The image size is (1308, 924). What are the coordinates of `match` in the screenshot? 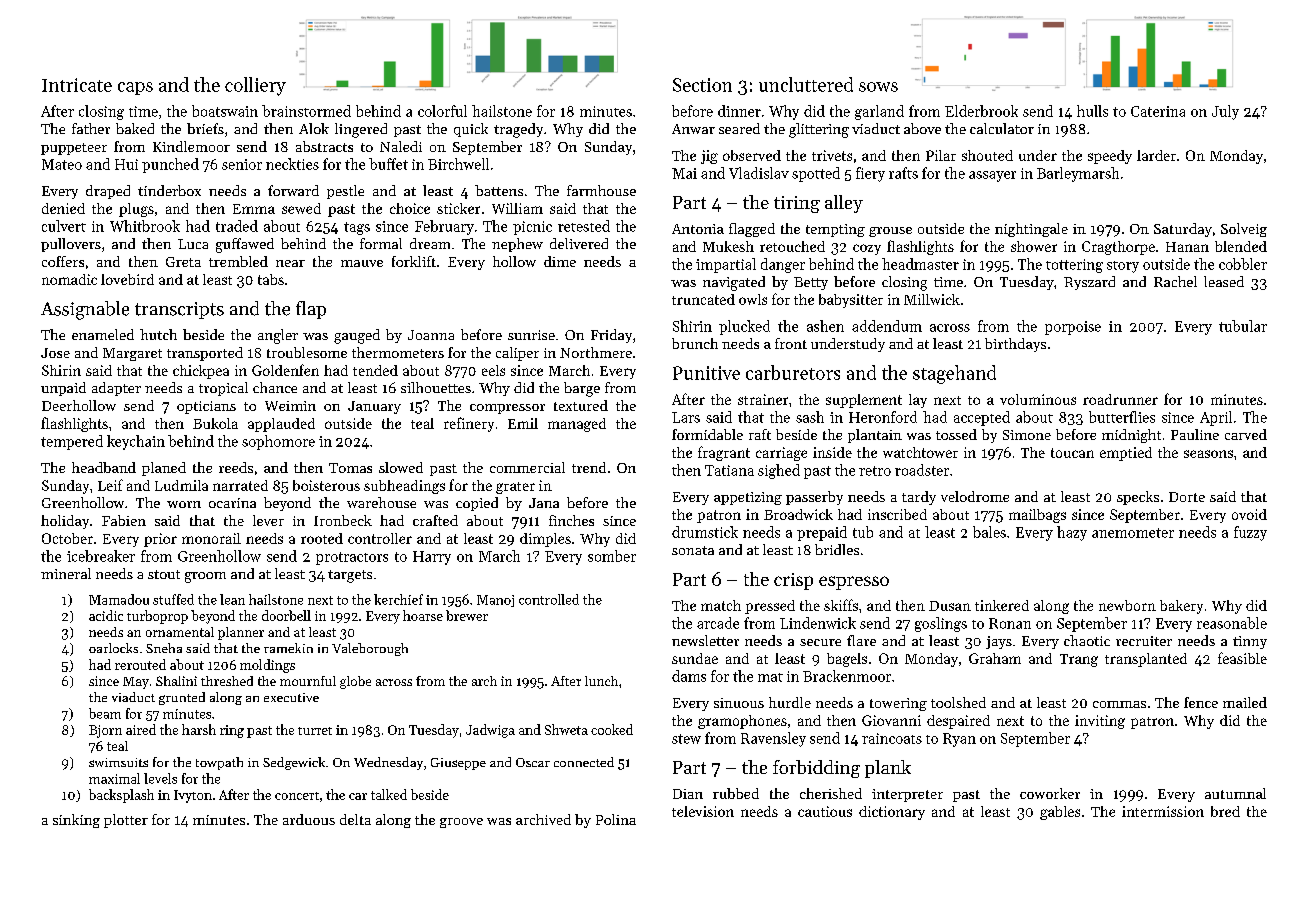 It's located at (721, 605).
